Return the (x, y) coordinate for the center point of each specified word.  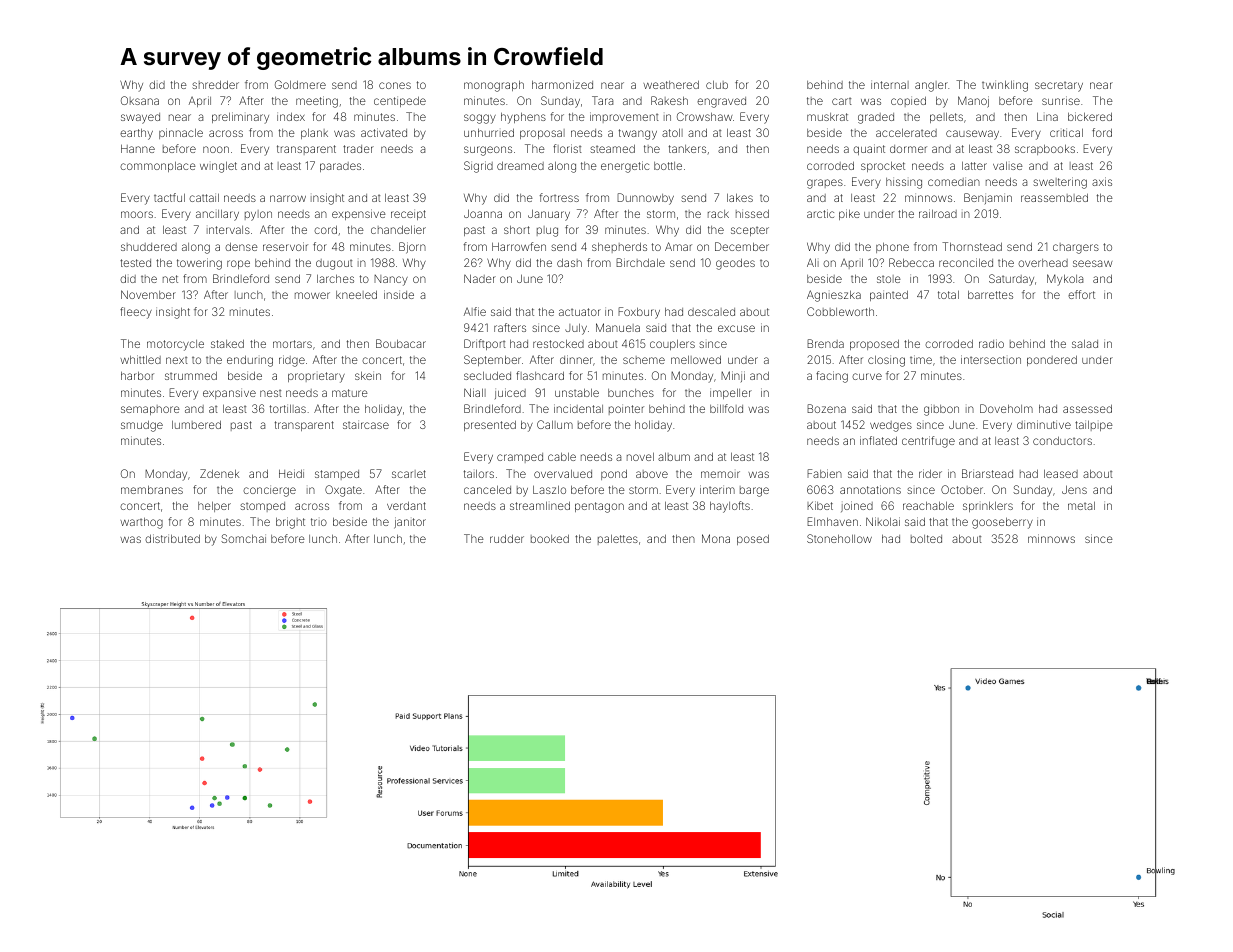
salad (1085, 343)
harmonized (562, 84)
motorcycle (175, 345)
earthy (136, 134)
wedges (891, 426)
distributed (172, 538)
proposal (542, 134)
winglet (218, 167)
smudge (142, 426)
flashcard (540, 375)
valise (1008, 165)
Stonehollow (839, 538)
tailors (479, 473)
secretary (1059, 86)
